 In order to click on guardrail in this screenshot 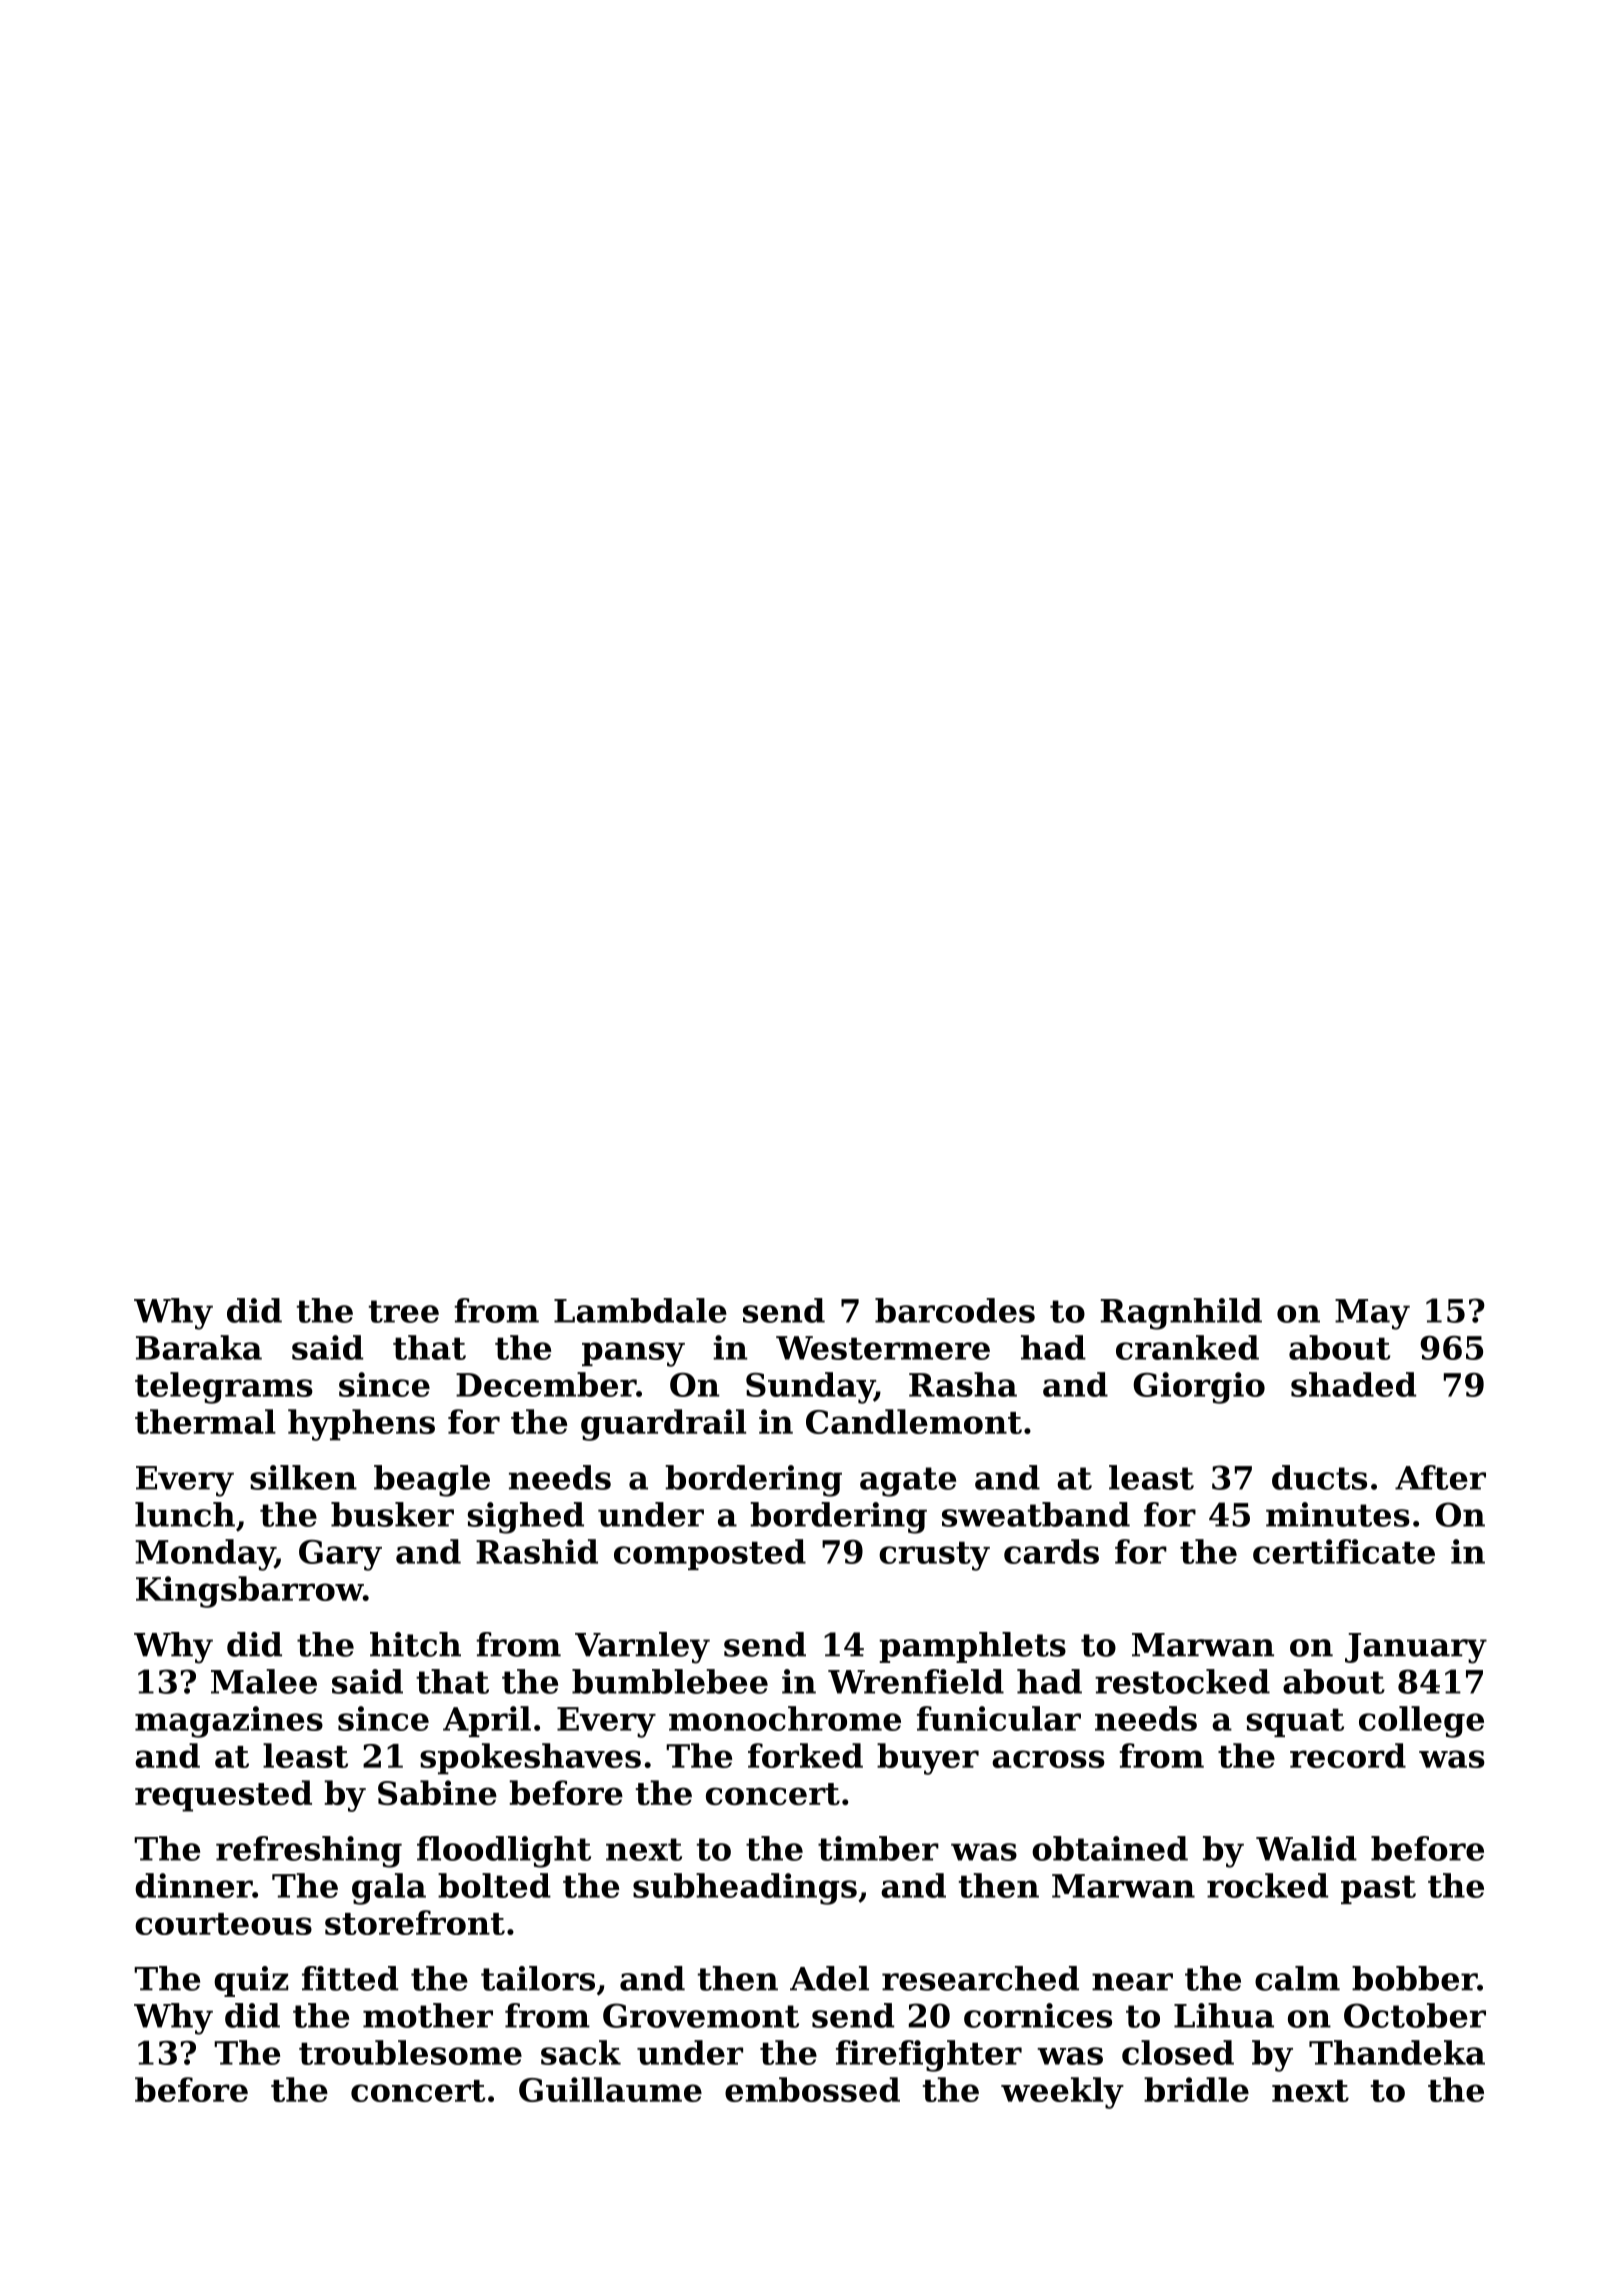, I will do `click(663, 1425)`.
